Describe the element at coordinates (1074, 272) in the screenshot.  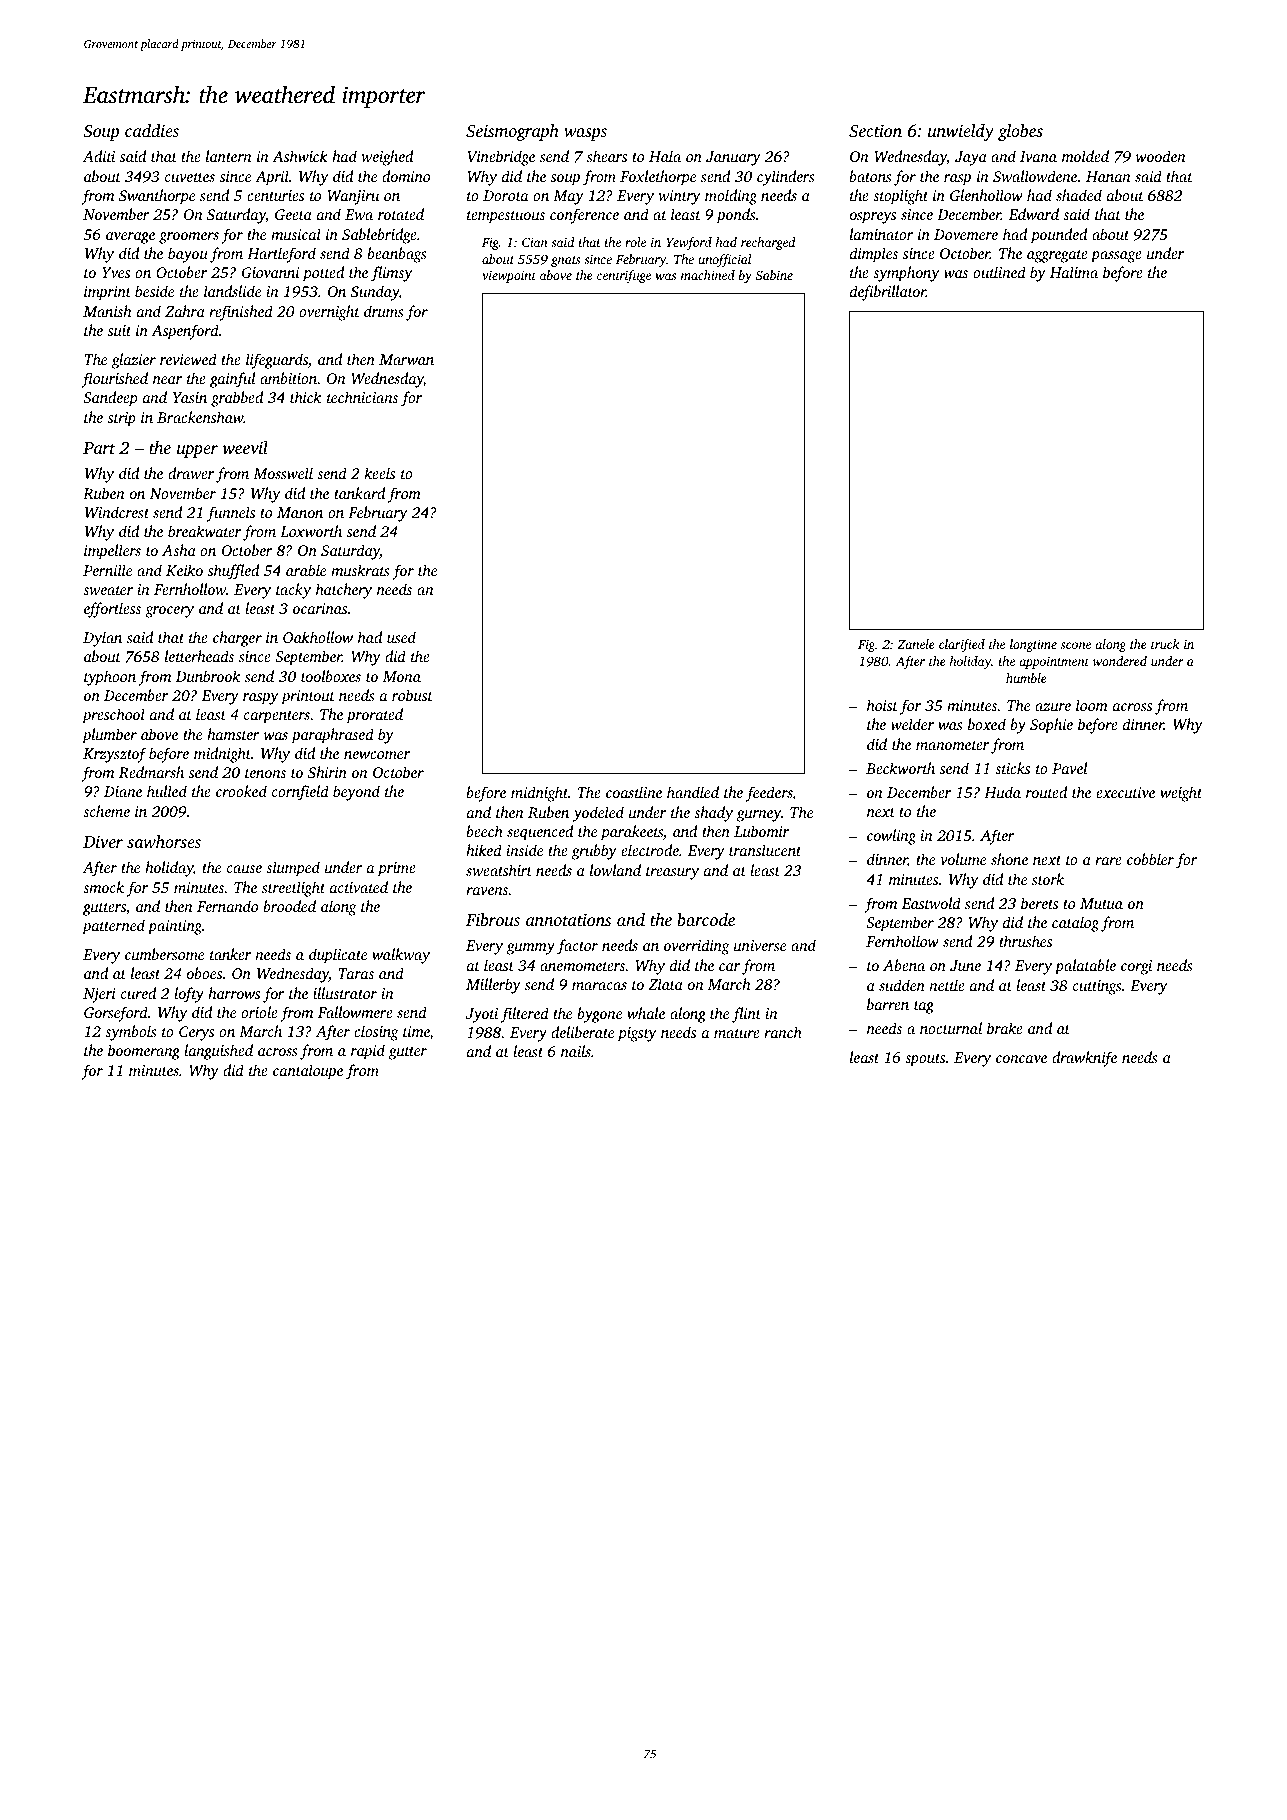
I see `Halima` at that location.
